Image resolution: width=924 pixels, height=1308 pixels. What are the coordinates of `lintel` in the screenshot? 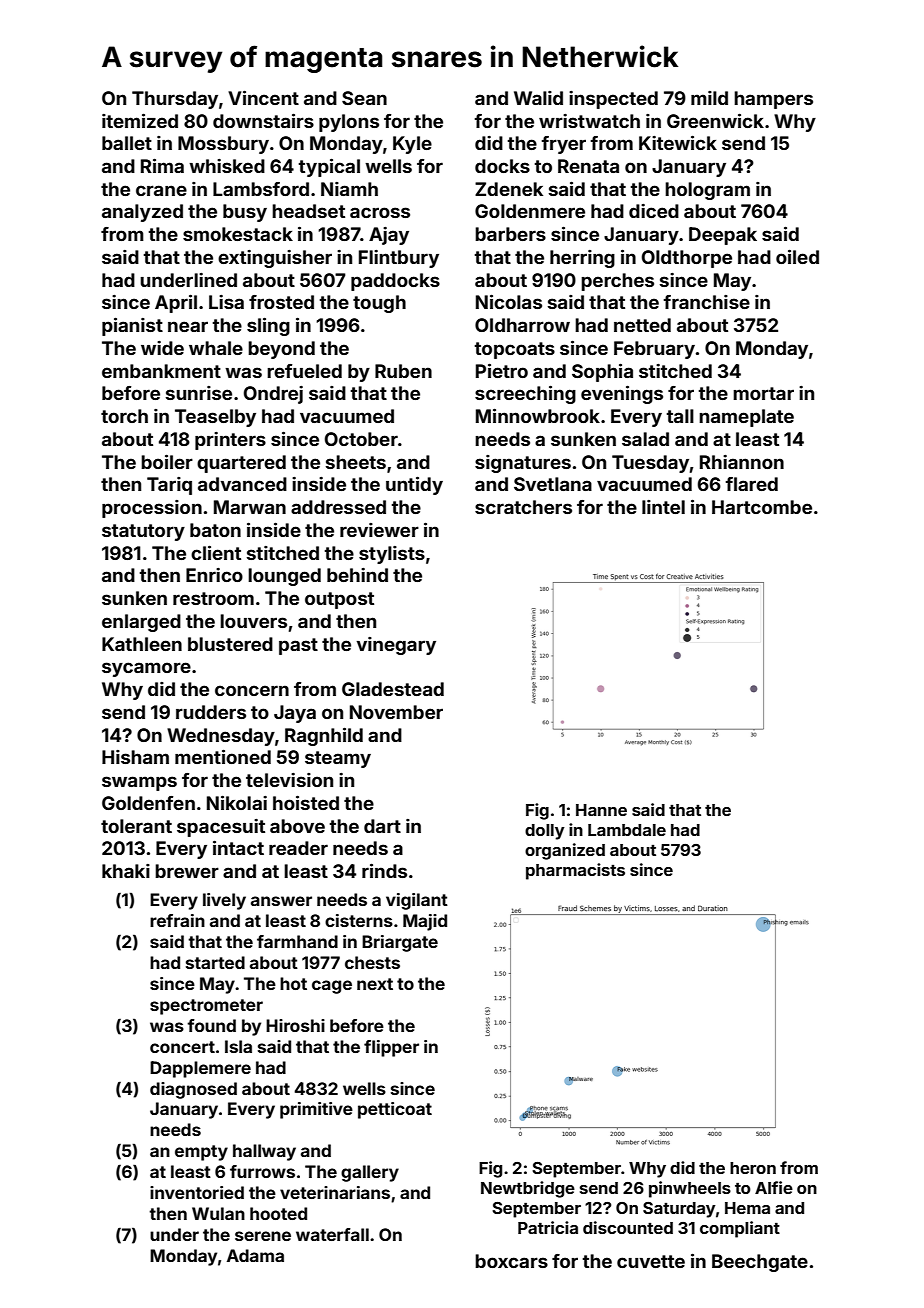 It's located at (663, 507).
